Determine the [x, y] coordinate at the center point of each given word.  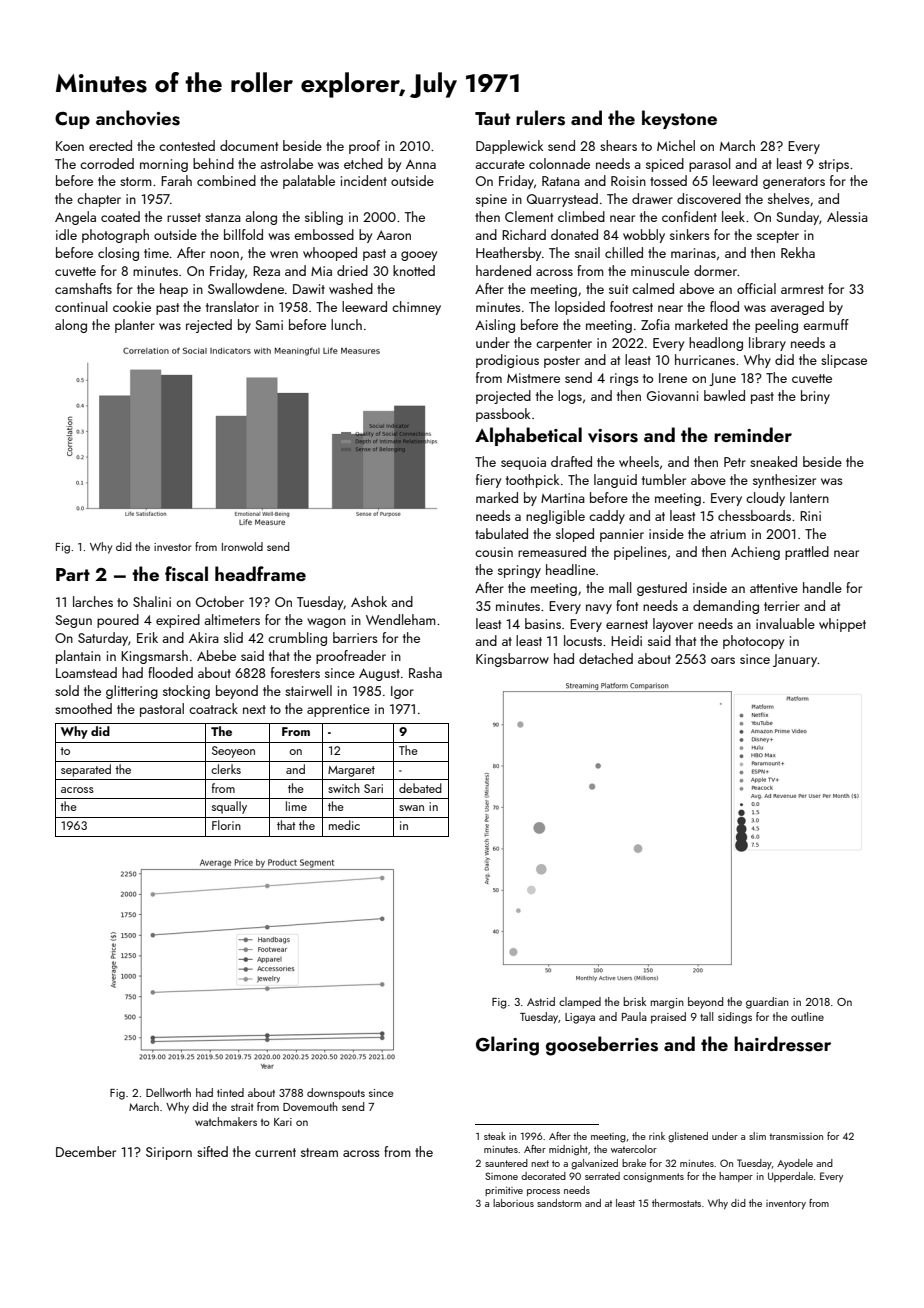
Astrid [541, 1001]
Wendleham [401, 619]
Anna [421, 164]
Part [73, 574]
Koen [70, 146]
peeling [776, 326]
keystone [679, 119]
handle [822, 587]
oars [723, 660]
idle [66, 234]
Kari [283, 1122]
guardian [767, 1003]
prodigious [507, 361]
